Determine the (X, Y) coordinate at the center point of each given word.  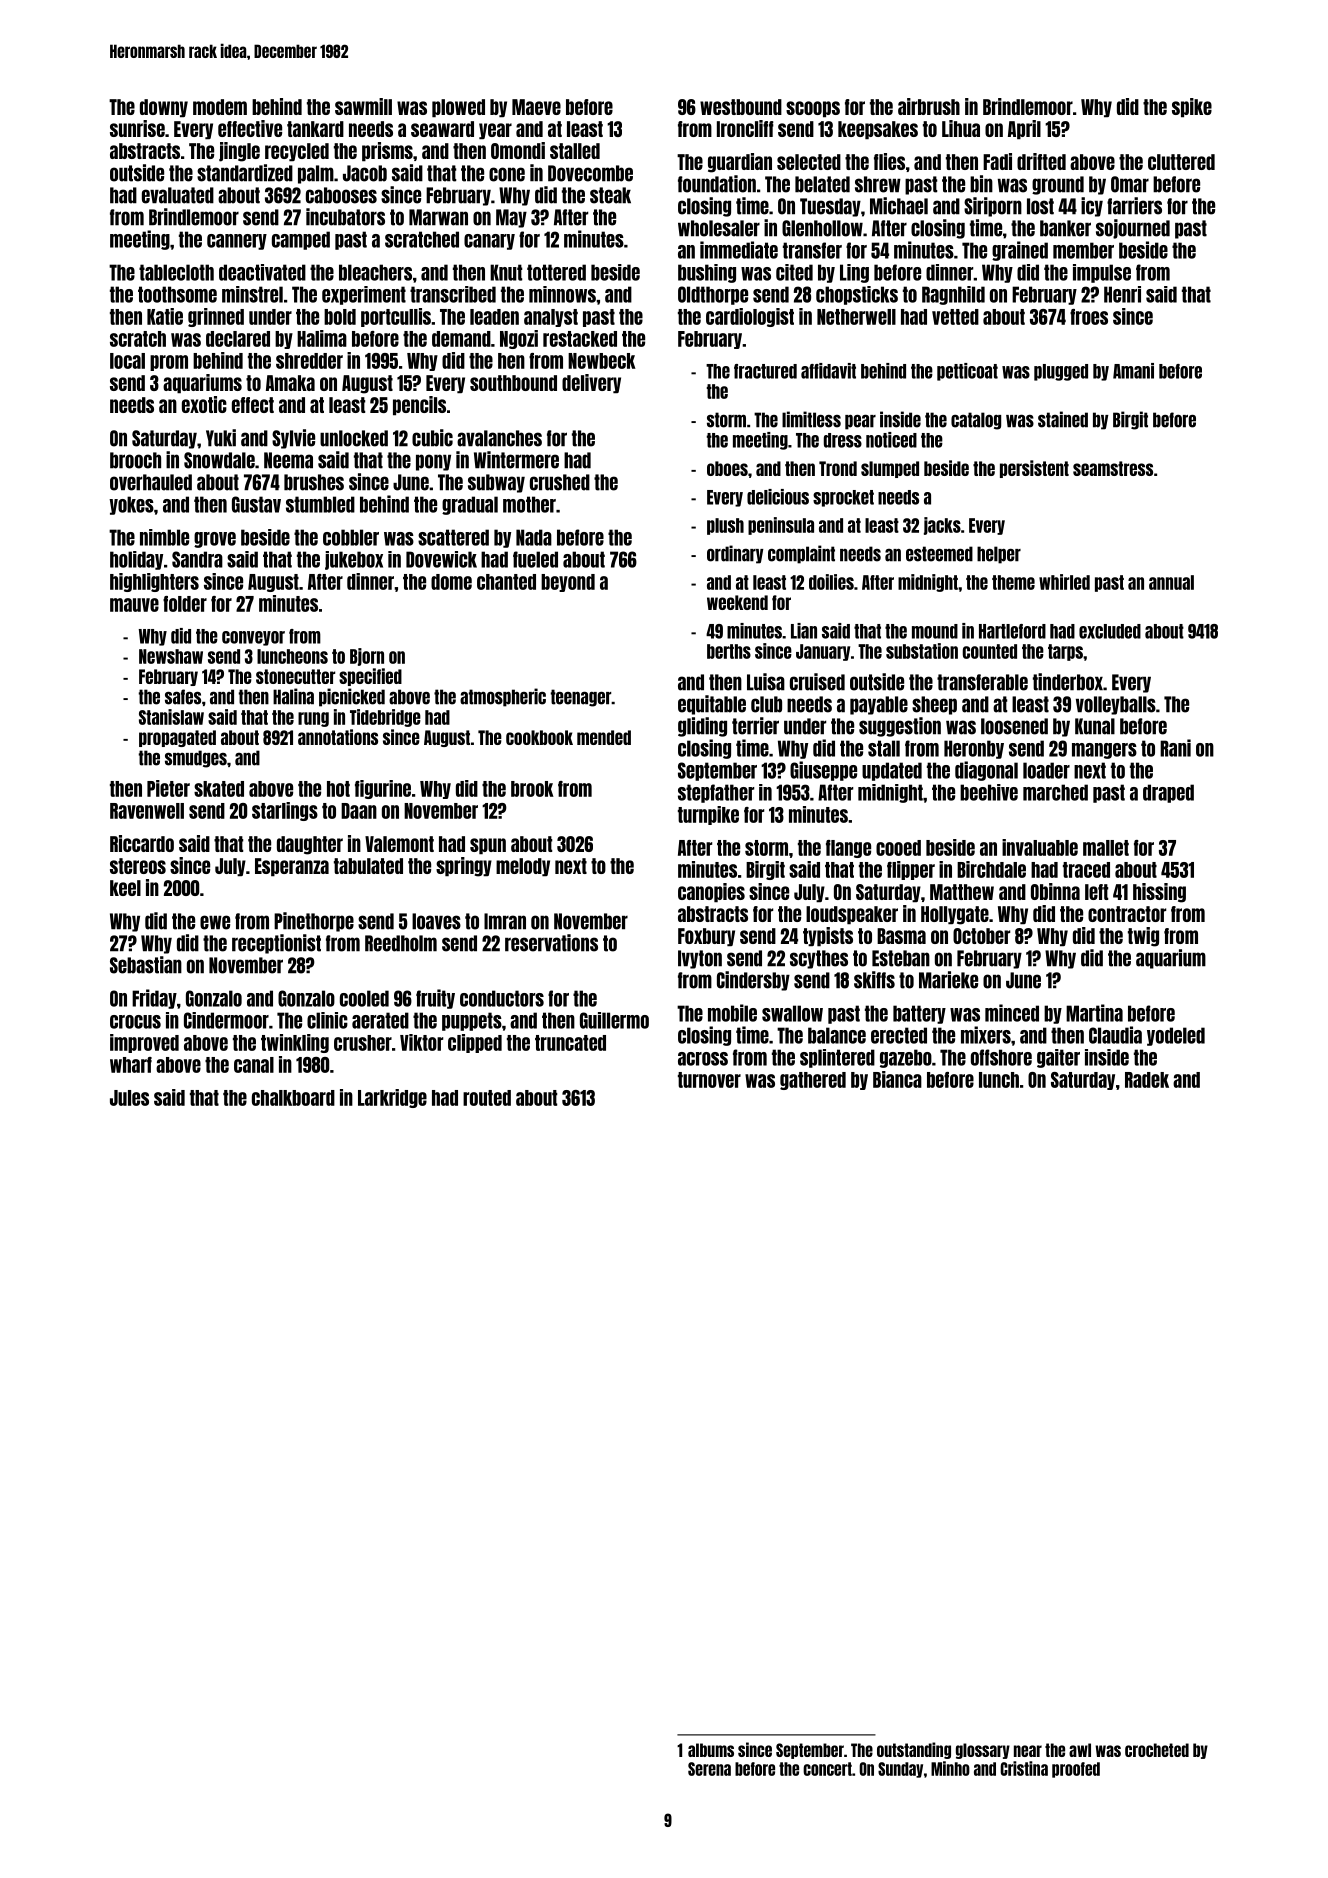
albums (711, 1750)
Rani (1175, 748)
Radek (1147, 1080)
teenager (581, 698)
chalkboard (293, 1098)
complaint (801, 554)
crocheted (1157, 1750)
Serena (709, 1769)
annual (1171, 582)
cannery (237, 242)
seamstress (1113, 468)
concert (827, 1769)
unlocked (354, 438)
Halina (293, 696)
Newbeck (602, 361)
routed (487, 1098)
